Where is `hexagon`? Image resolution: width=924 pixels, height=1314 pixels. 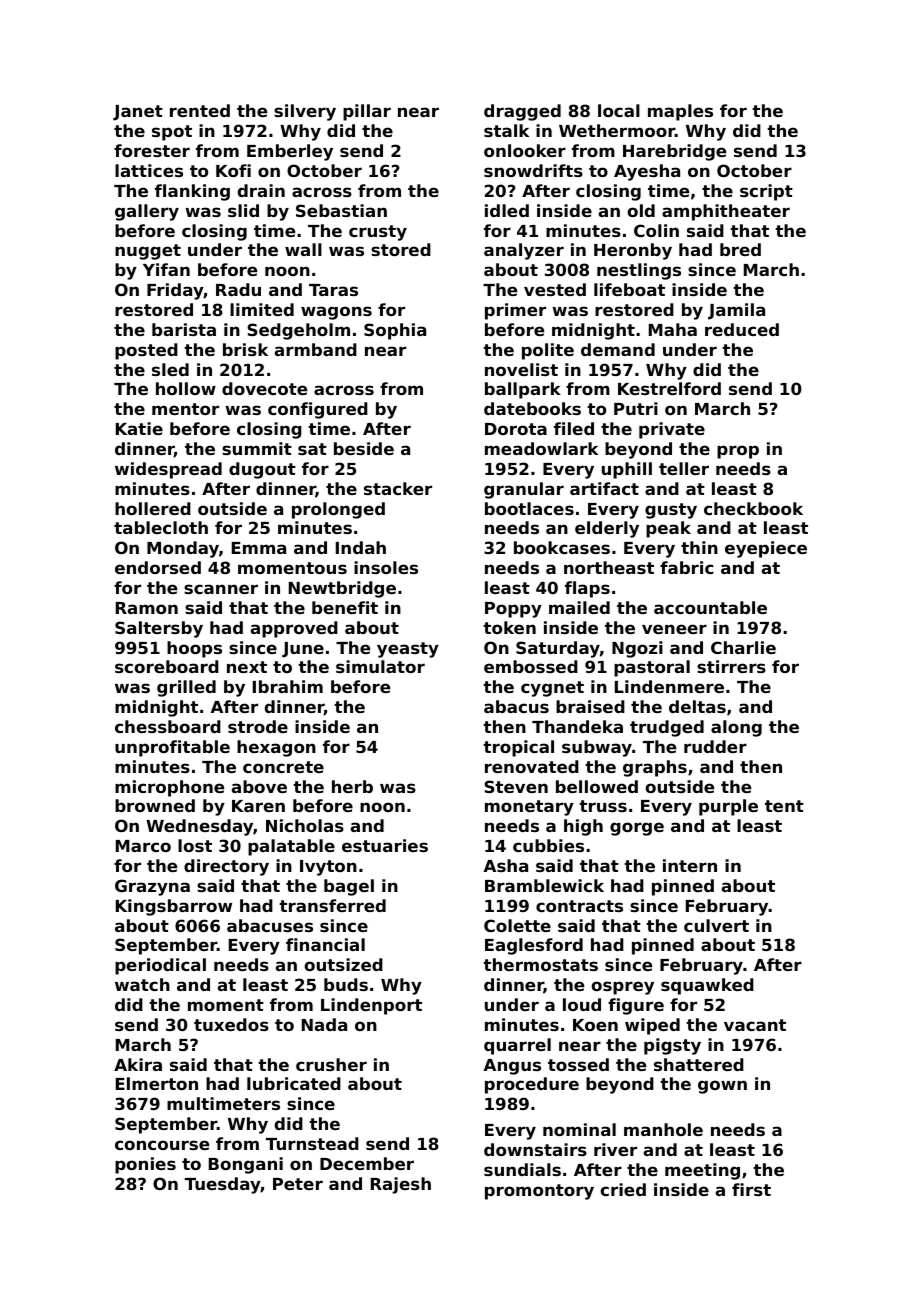
hexagon is located at coordinates (276, 748).
